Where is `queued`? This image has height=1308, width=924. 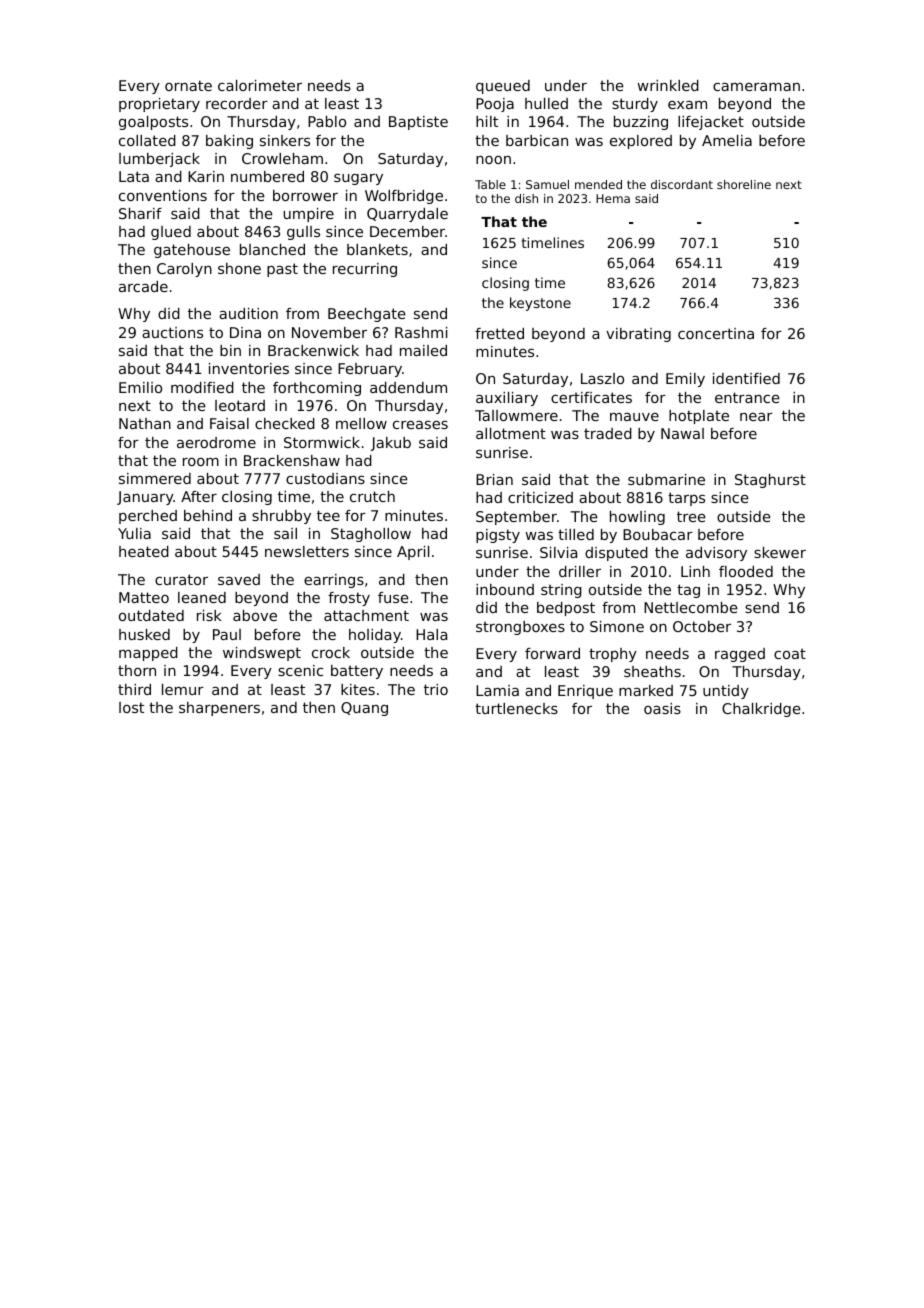 queued is located at coordinates (503, 87).
